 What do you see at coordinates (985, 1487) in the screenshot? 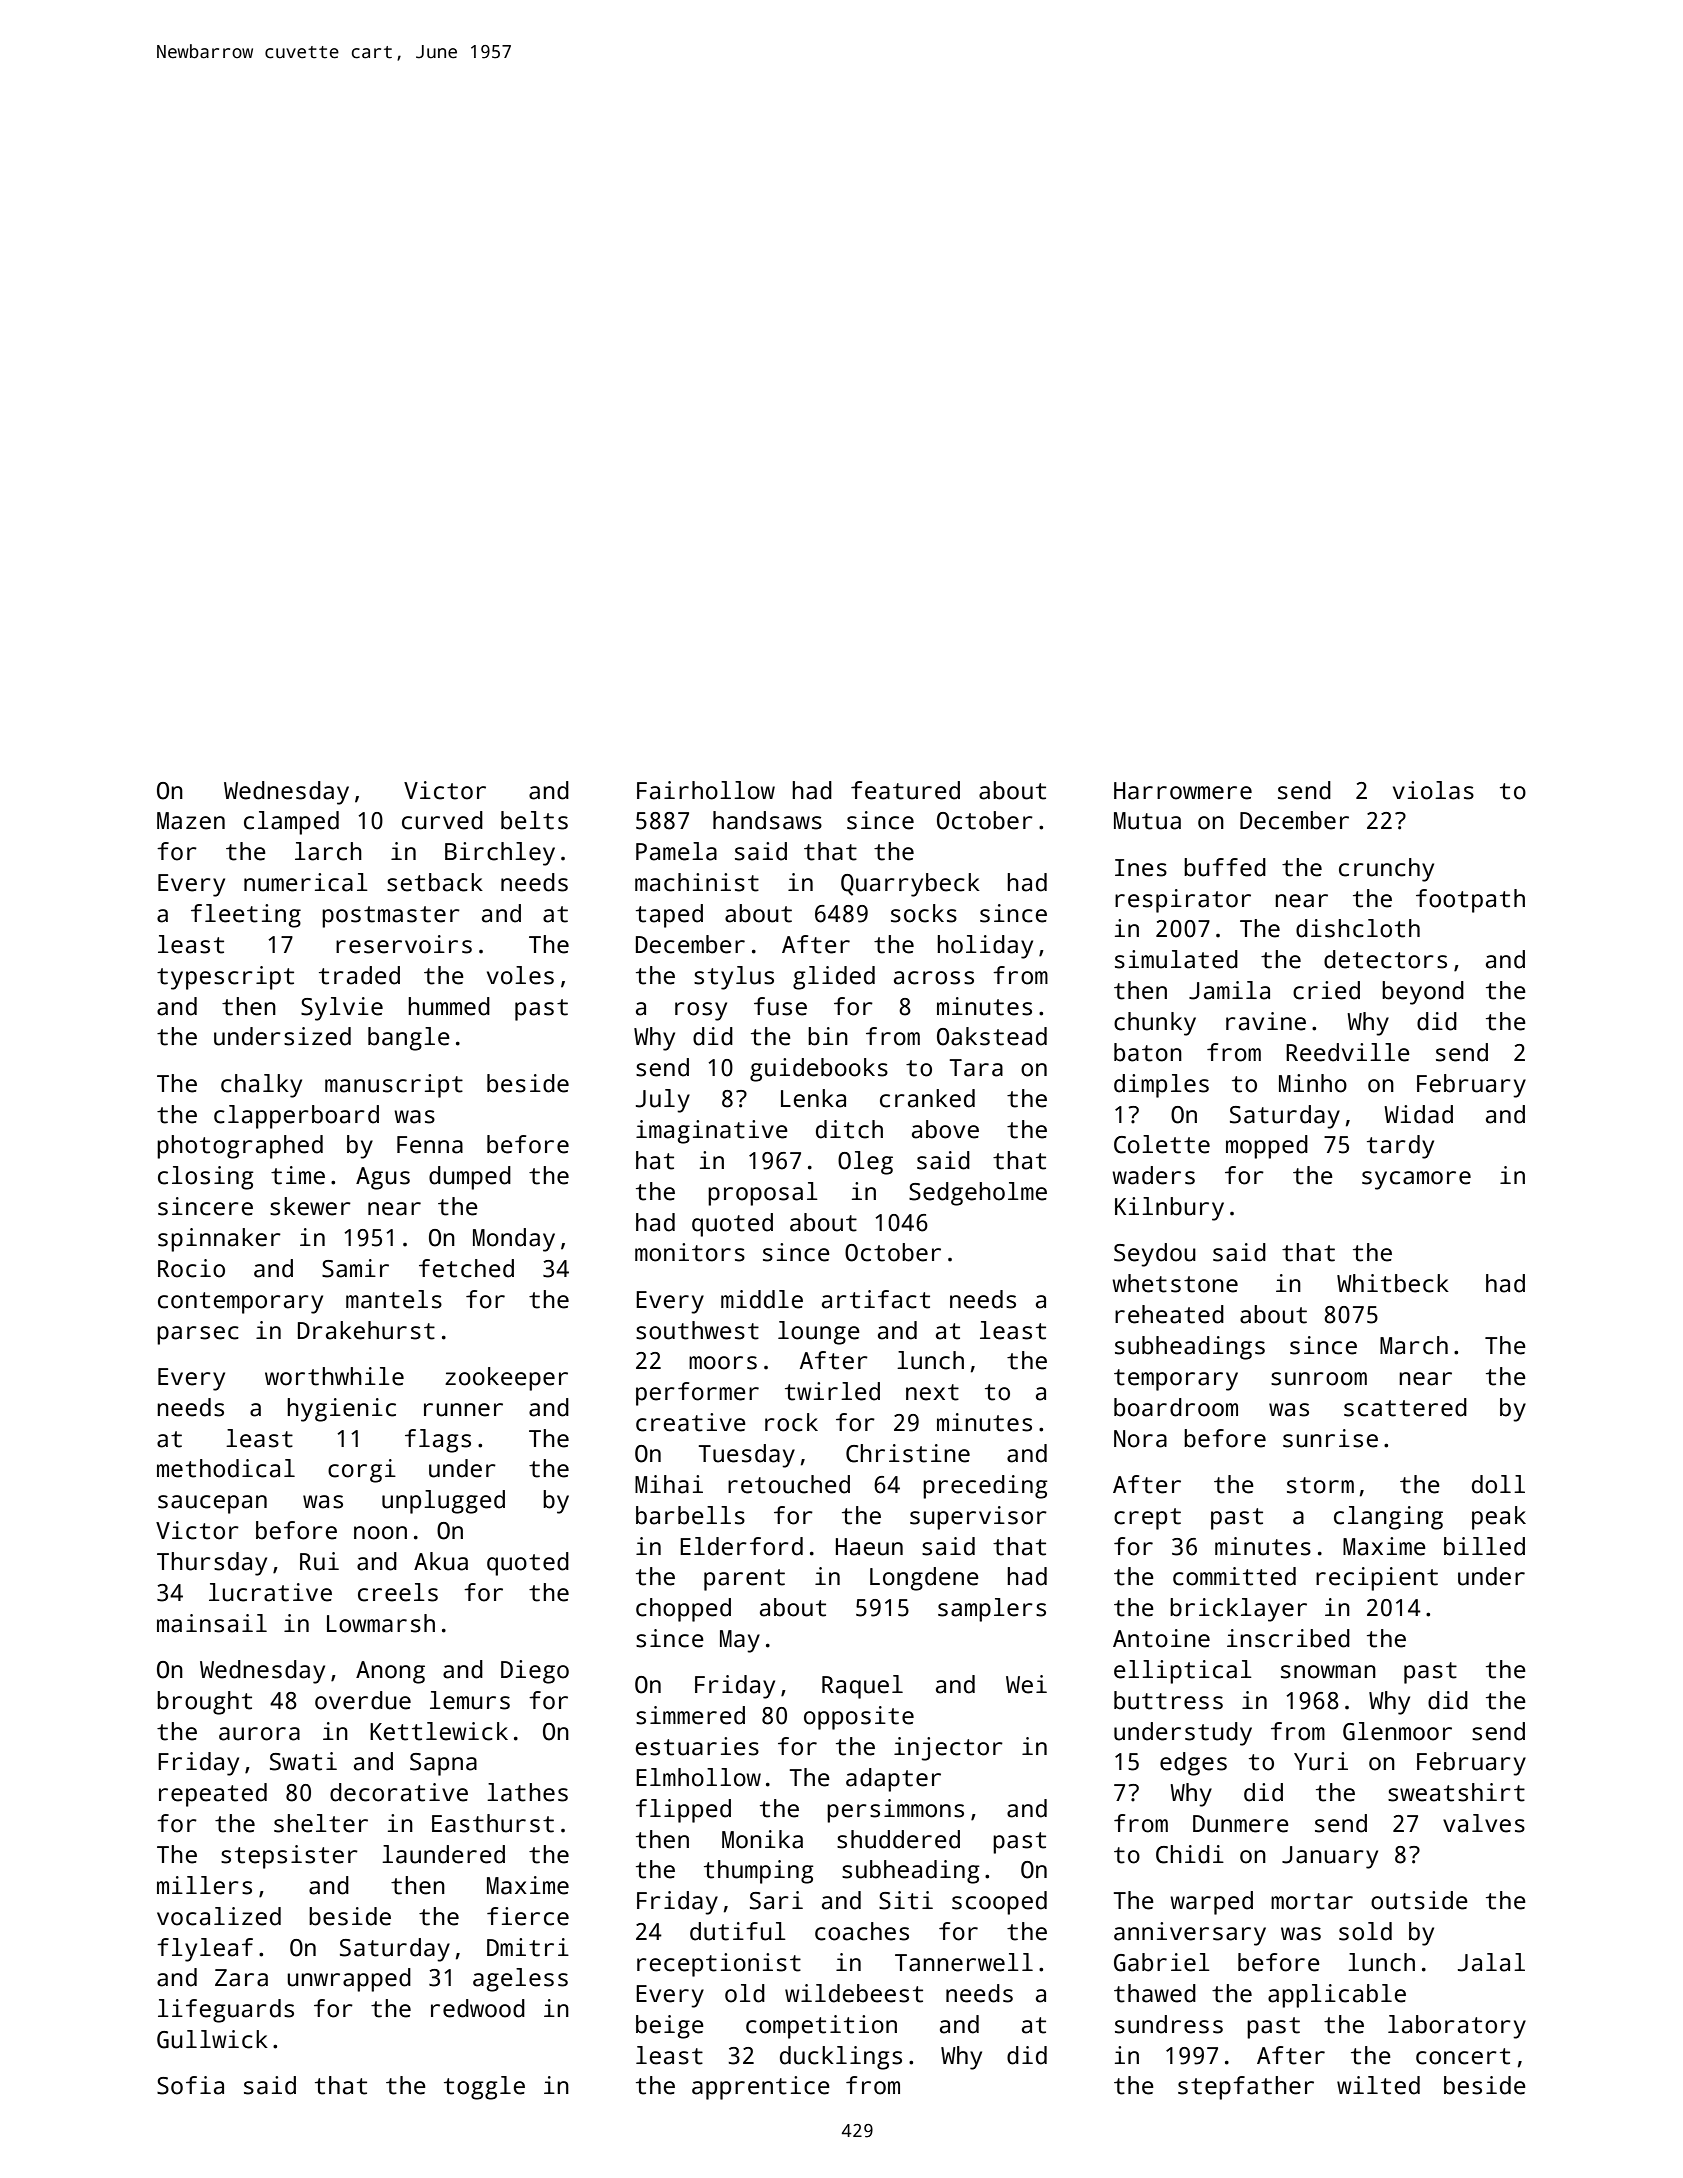
I see `preceding` at bounding box center [985, 1487].
